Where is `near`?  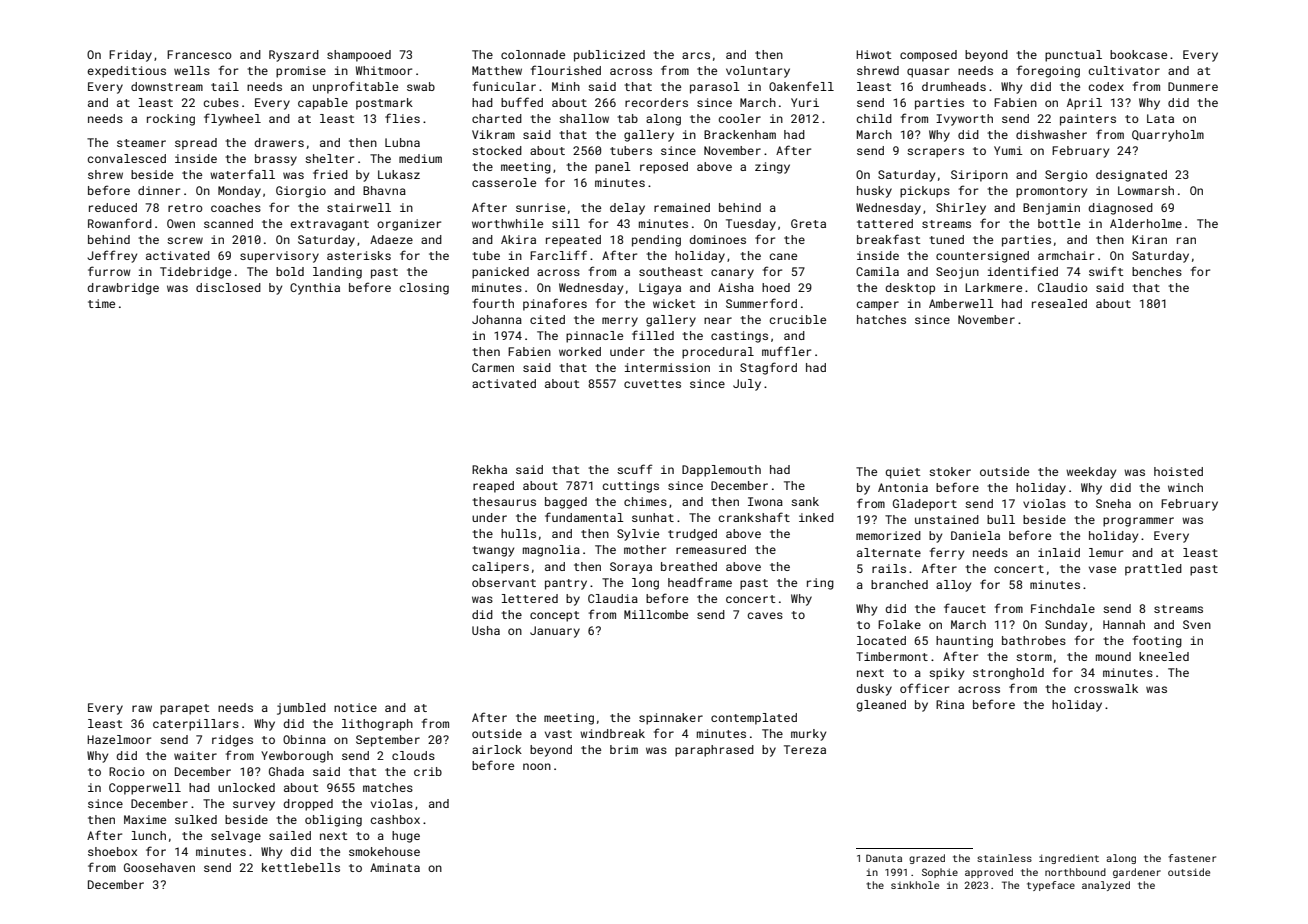
near is located at coordinates (718, 320).
